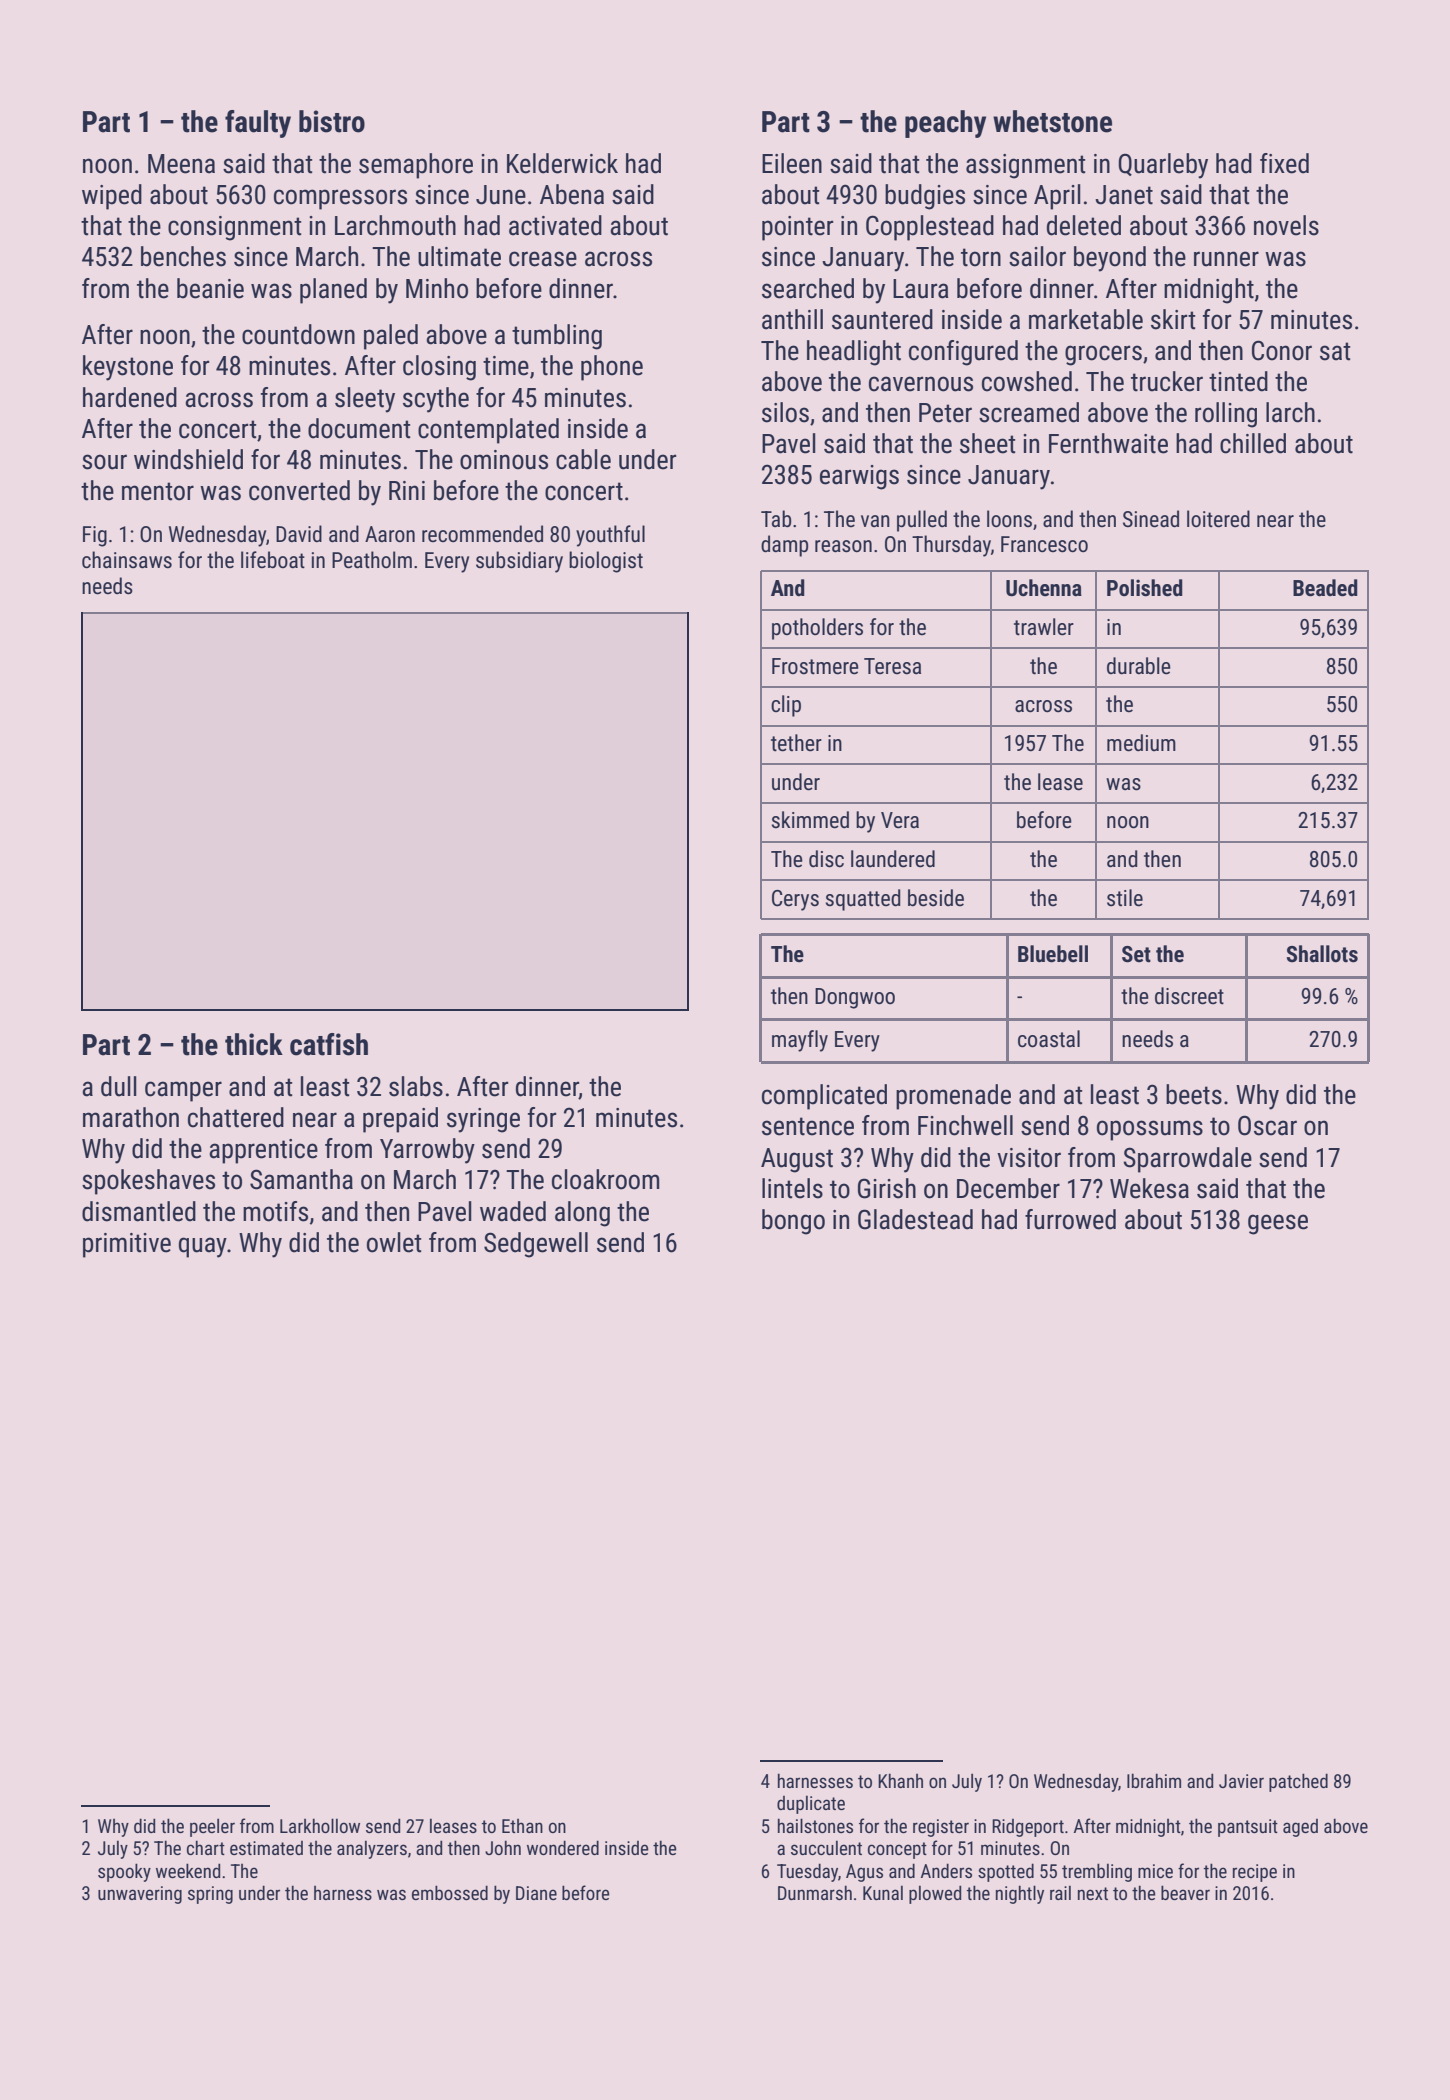 Image resolution: width=1450 pixels, height=2100 pixels. Describe the element at coordinates (320, 1825) in the screenshot. I see `Larkhollow` at that location.
